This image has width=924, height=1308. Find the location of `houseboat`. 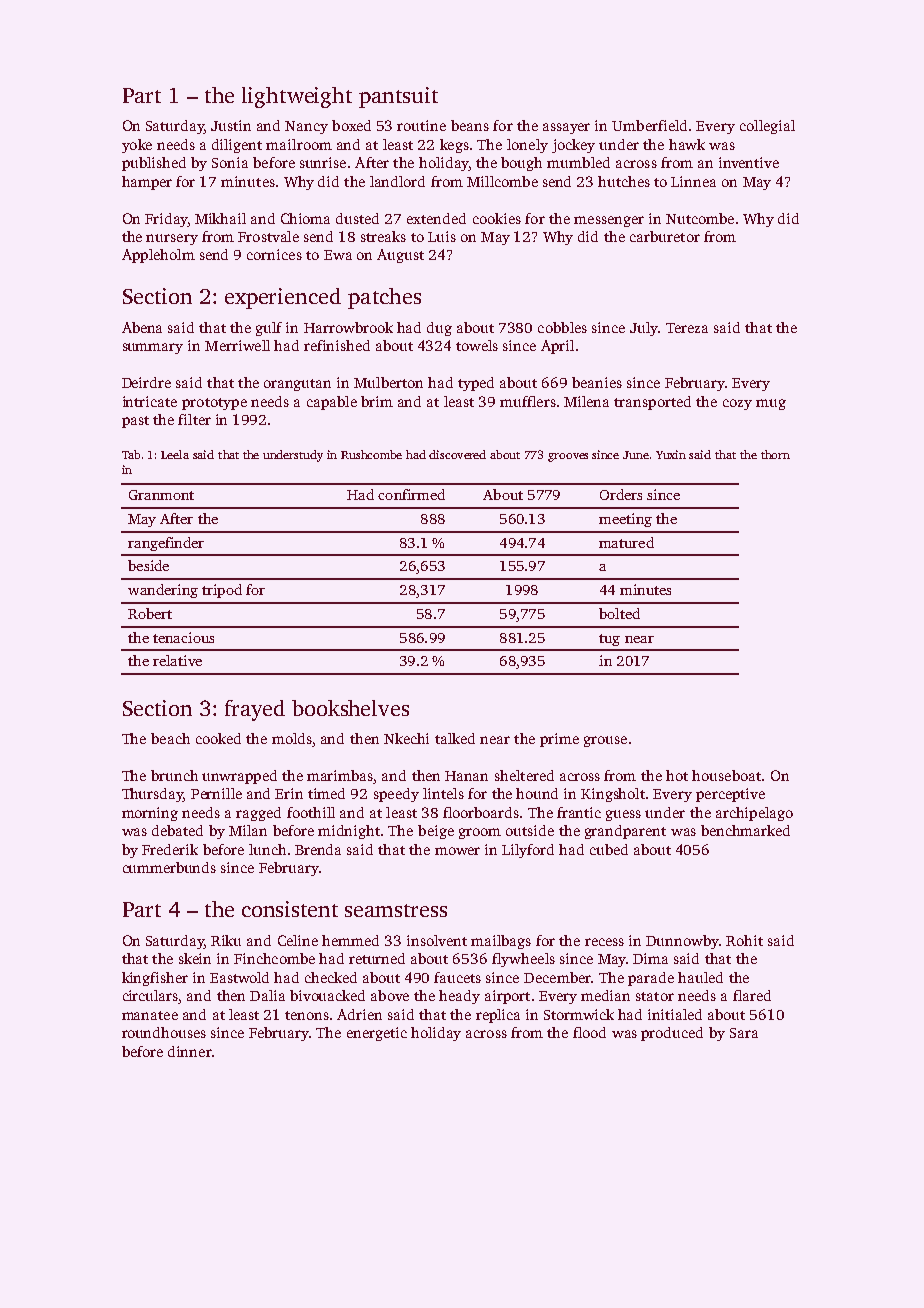

houseboat is located at coordinates (726, 775).
